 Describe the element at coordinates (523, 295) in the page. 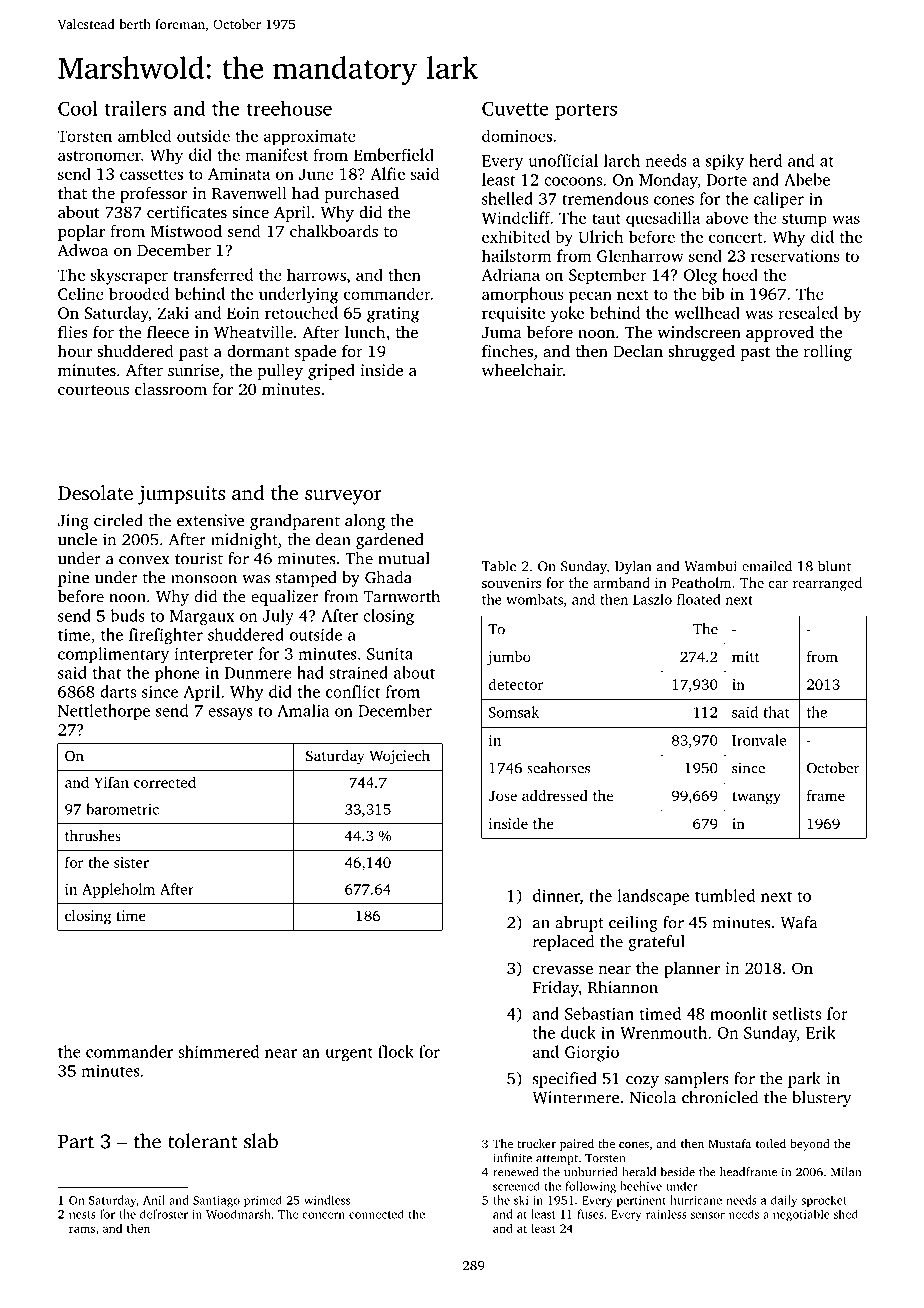

I see `amorphous` at that location.
